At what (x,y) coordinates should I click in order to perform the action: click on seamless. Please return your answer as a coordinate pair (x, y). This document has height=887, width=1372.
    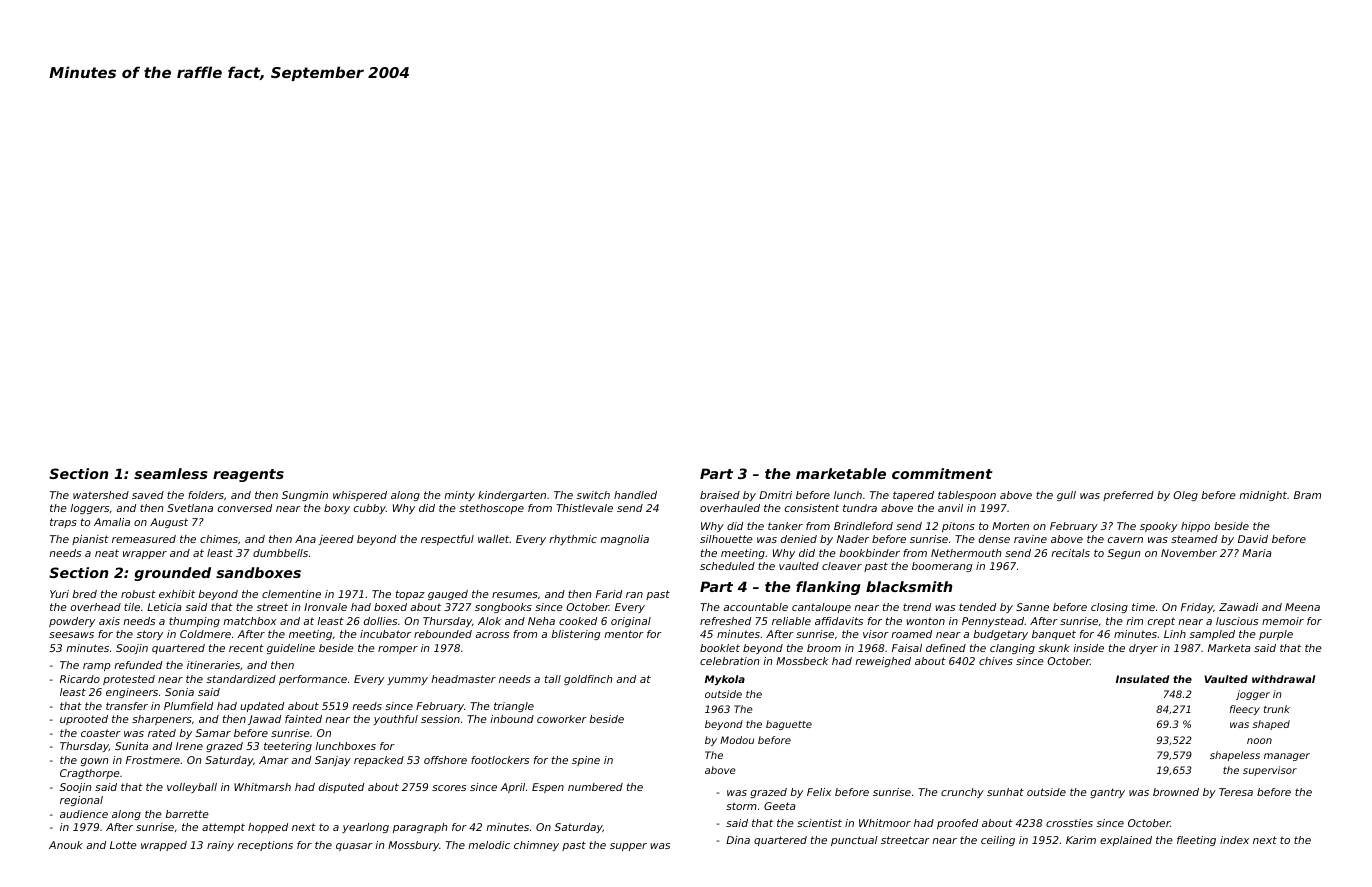
    Looking at the image, I should click on (171, 473).
